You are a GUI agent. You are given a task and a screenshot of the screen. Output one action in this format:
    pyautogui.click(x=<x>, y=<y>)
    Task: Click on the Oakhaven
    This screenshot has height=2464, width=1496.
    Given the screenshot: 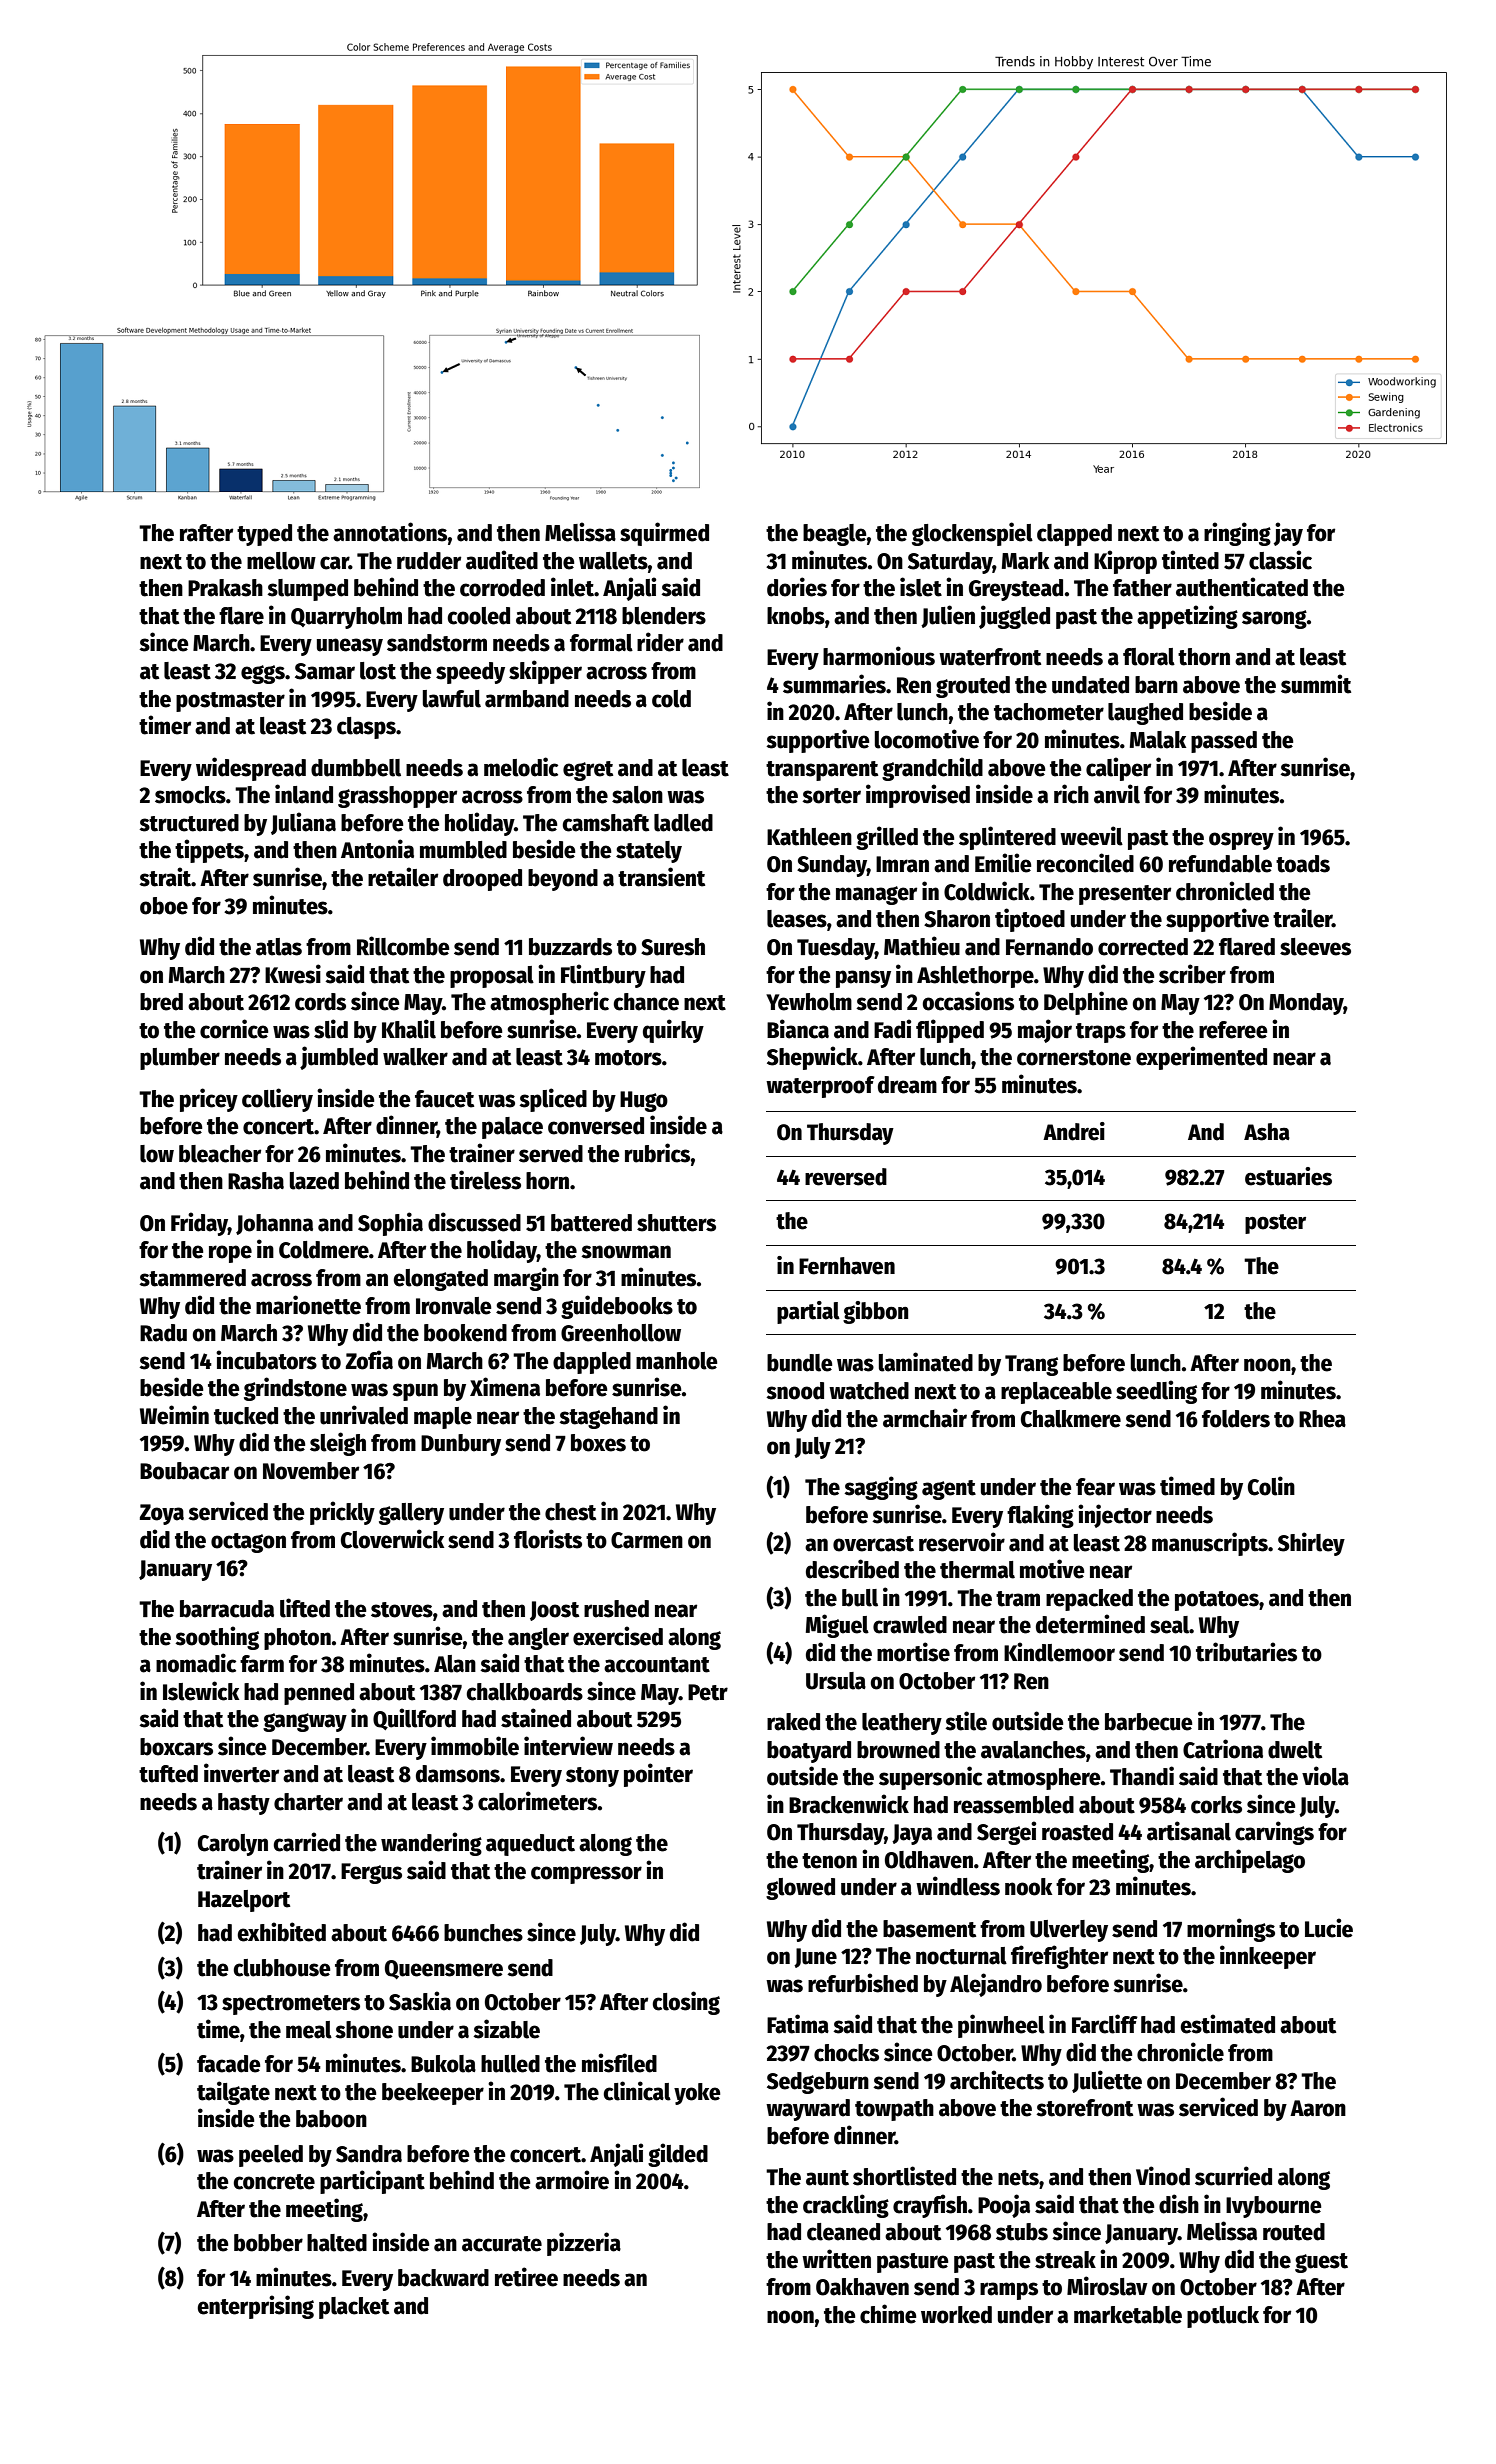 What is the action you would take?
    pyautogui.click(x=862, y=2287)
